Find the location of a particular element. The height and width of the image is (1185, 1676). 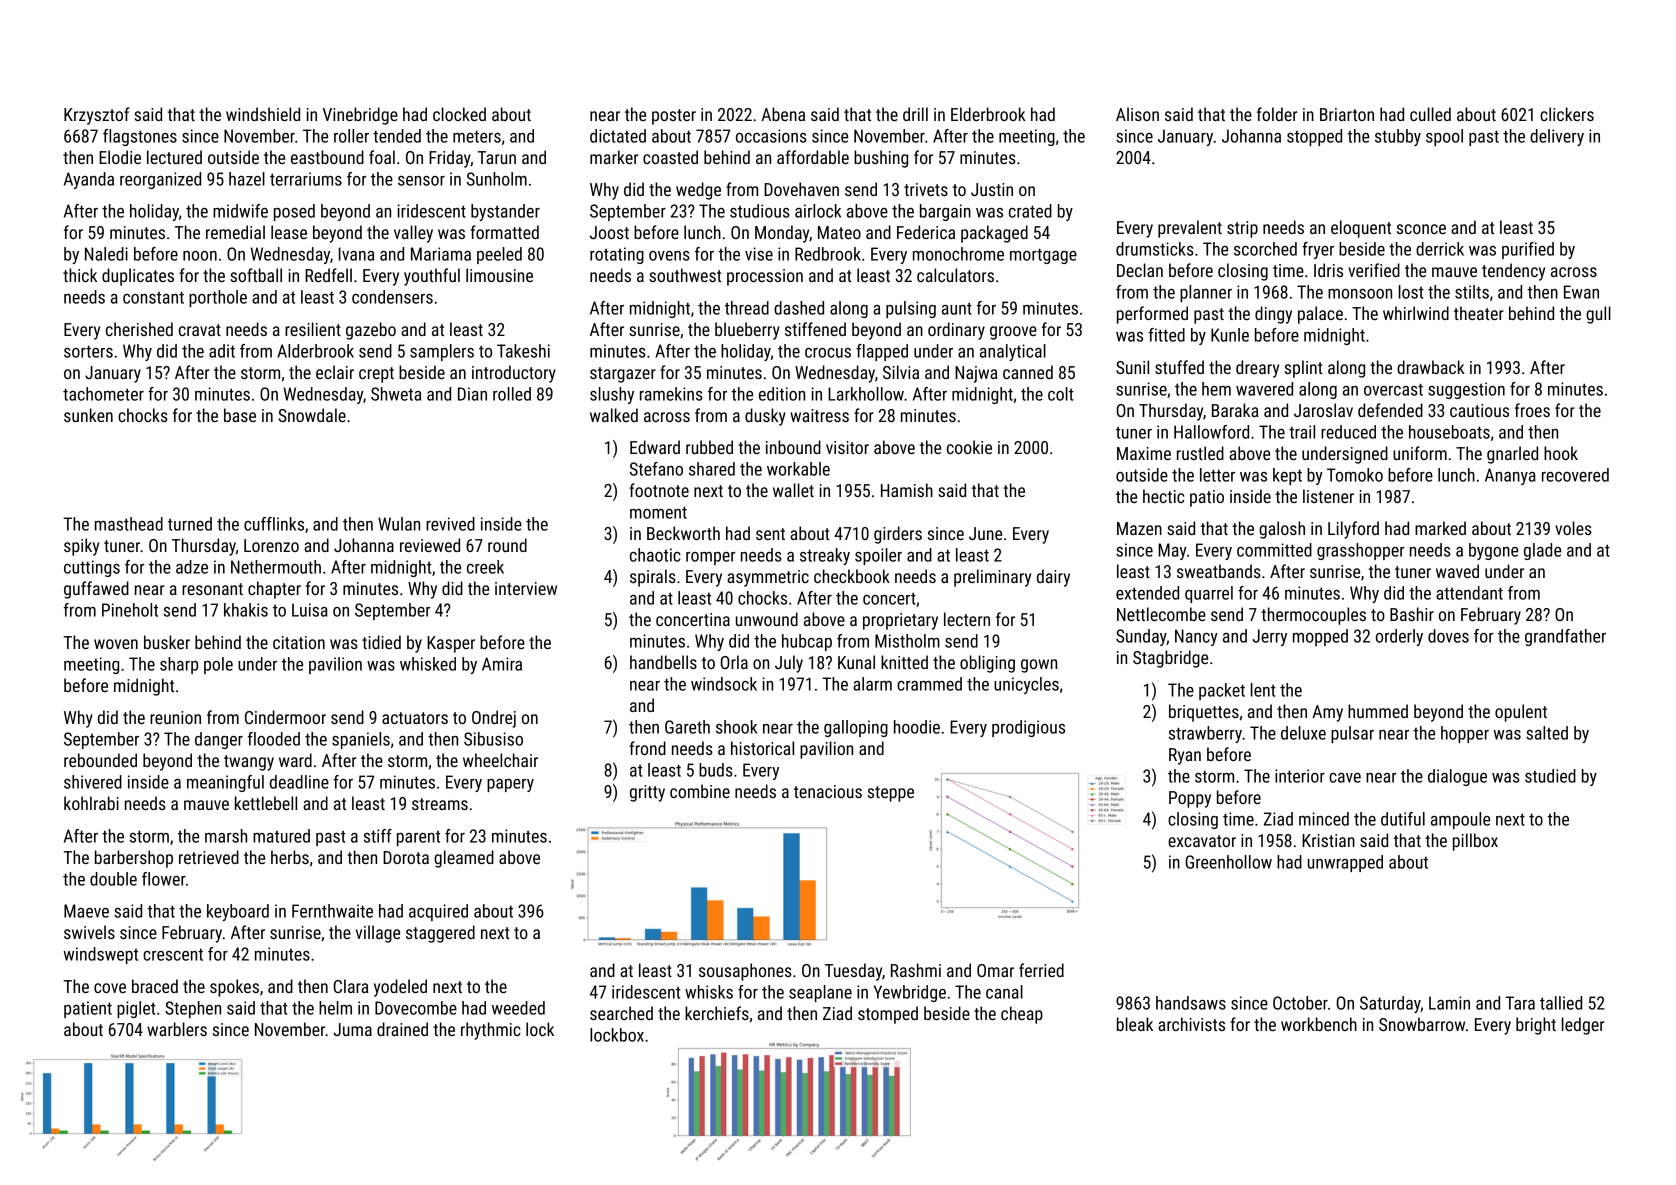

archivists is located at coordinates (1191, 1024).
